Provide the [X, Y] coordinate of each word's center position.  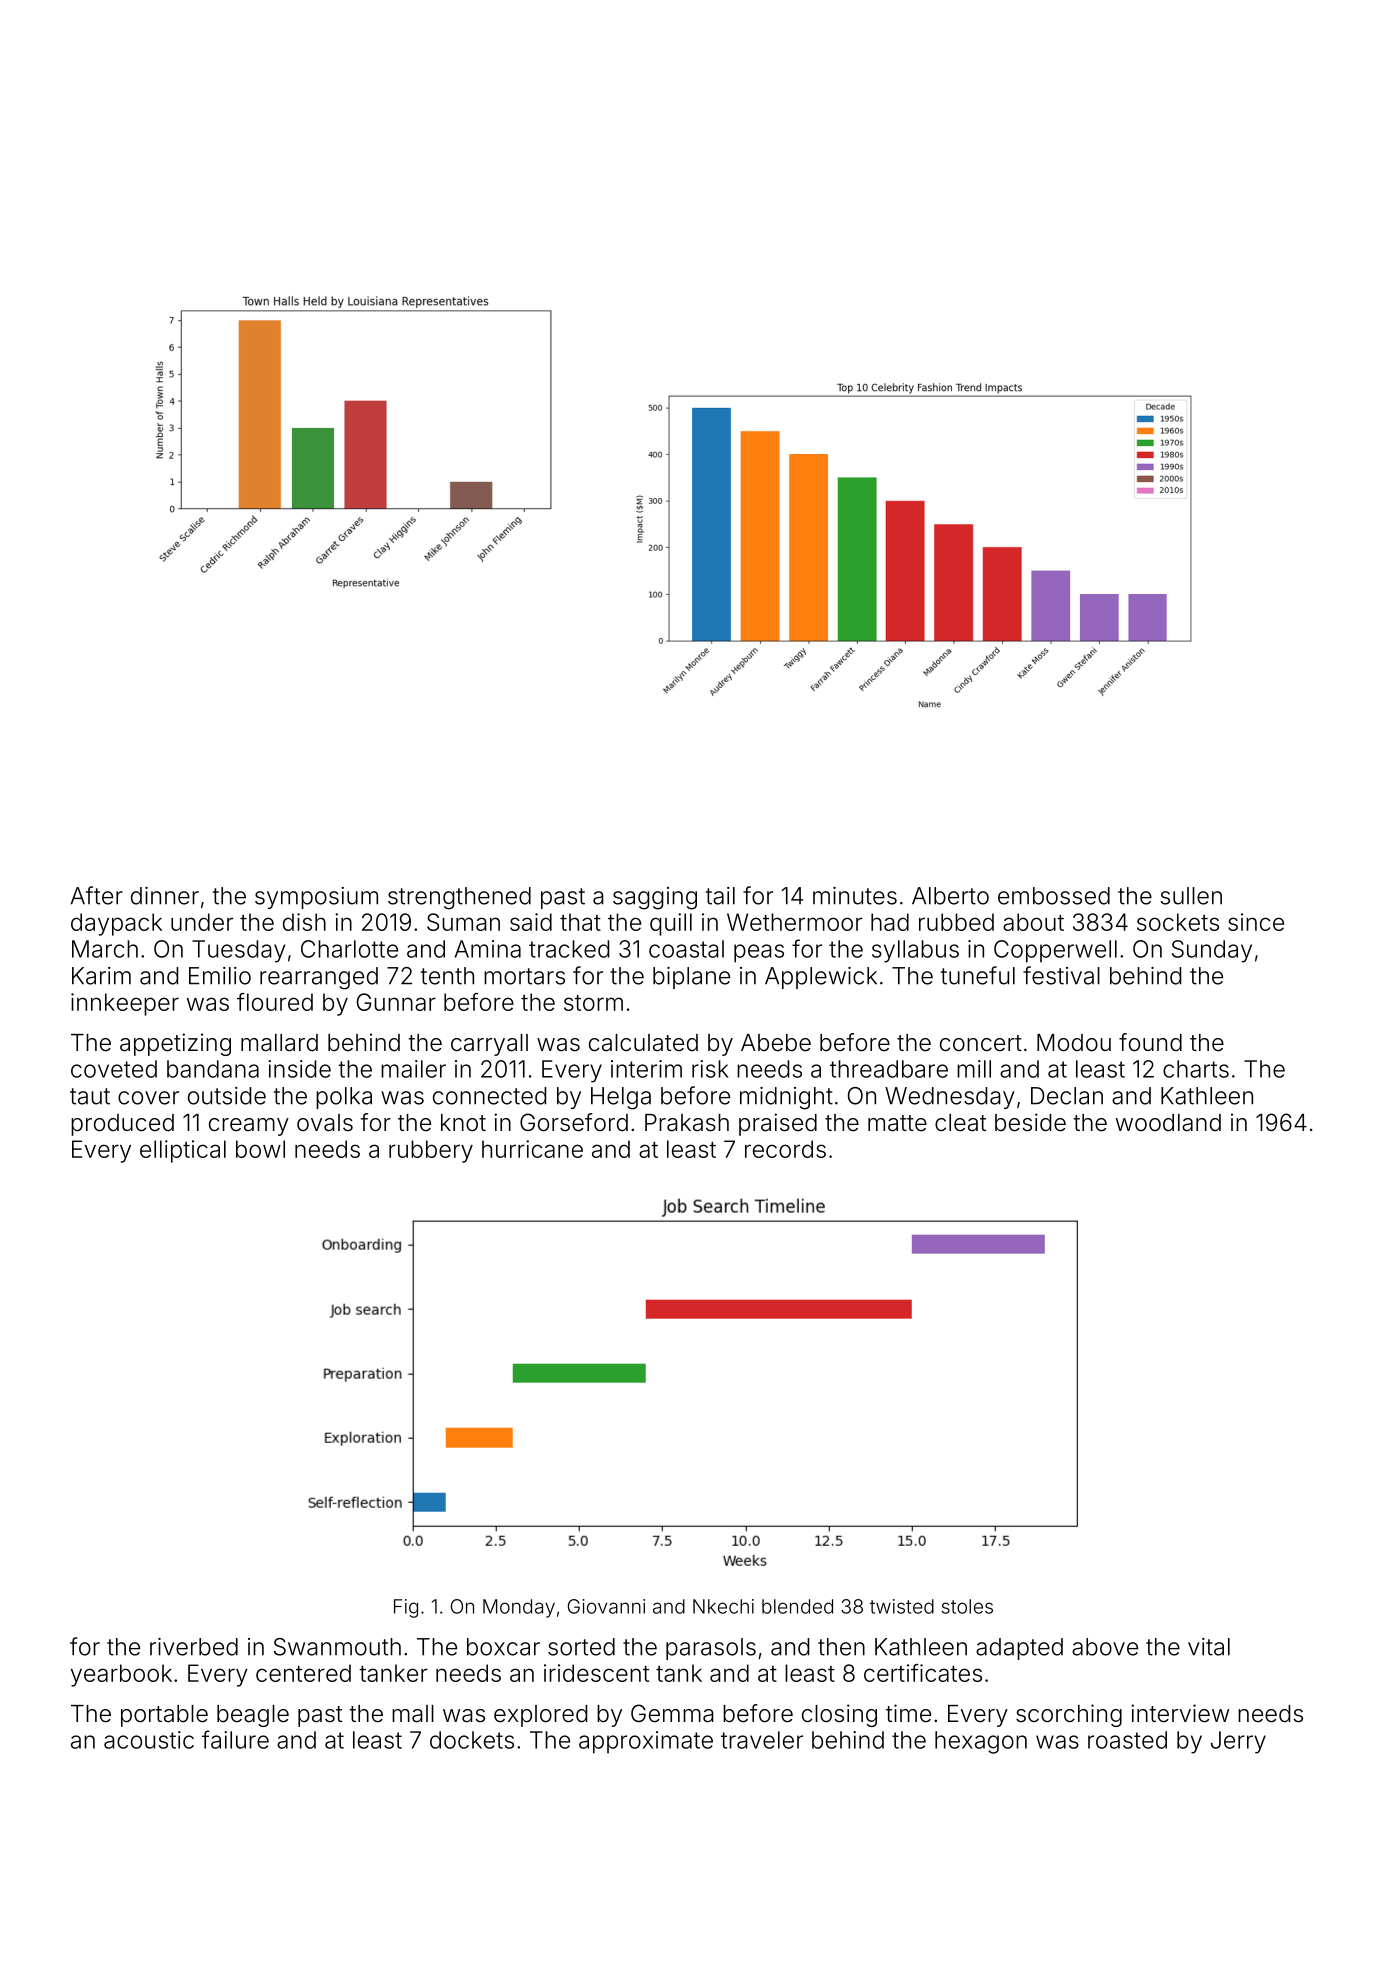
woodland [1168, 1123]
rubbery [431, 1151]
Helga [621, 1098]
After [96, 895]
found [1150, 1042]
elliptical [183, 1151]
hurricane [532, 1149]
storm [593, 1003]
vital [1209, 1647]
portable [164, 1716]
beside [1030, 1122]
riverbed [194, 1647]
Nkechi [723, 1606]
